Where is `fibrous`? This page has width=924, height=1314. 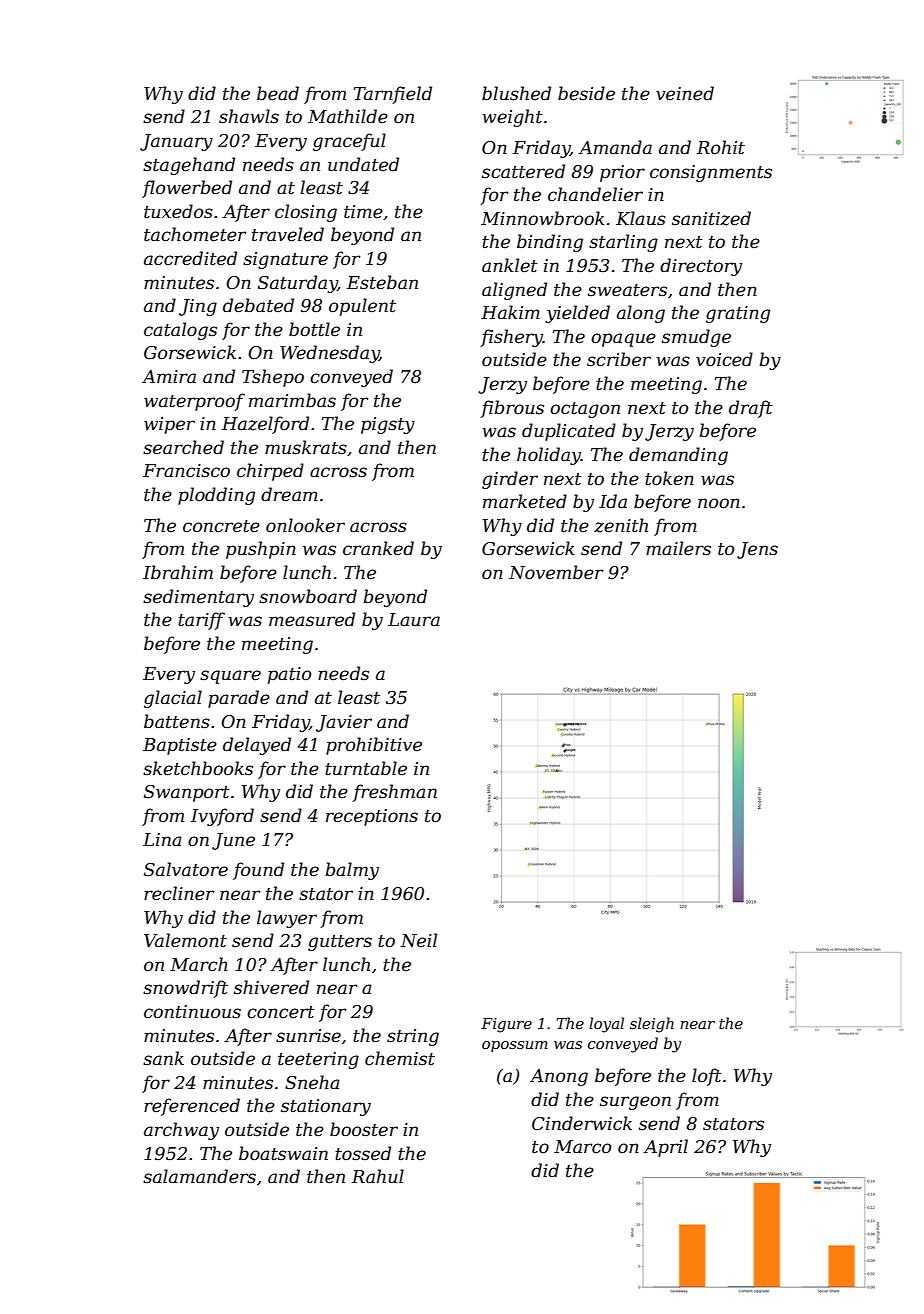 fibrous is located at coordinates (512, 409).
